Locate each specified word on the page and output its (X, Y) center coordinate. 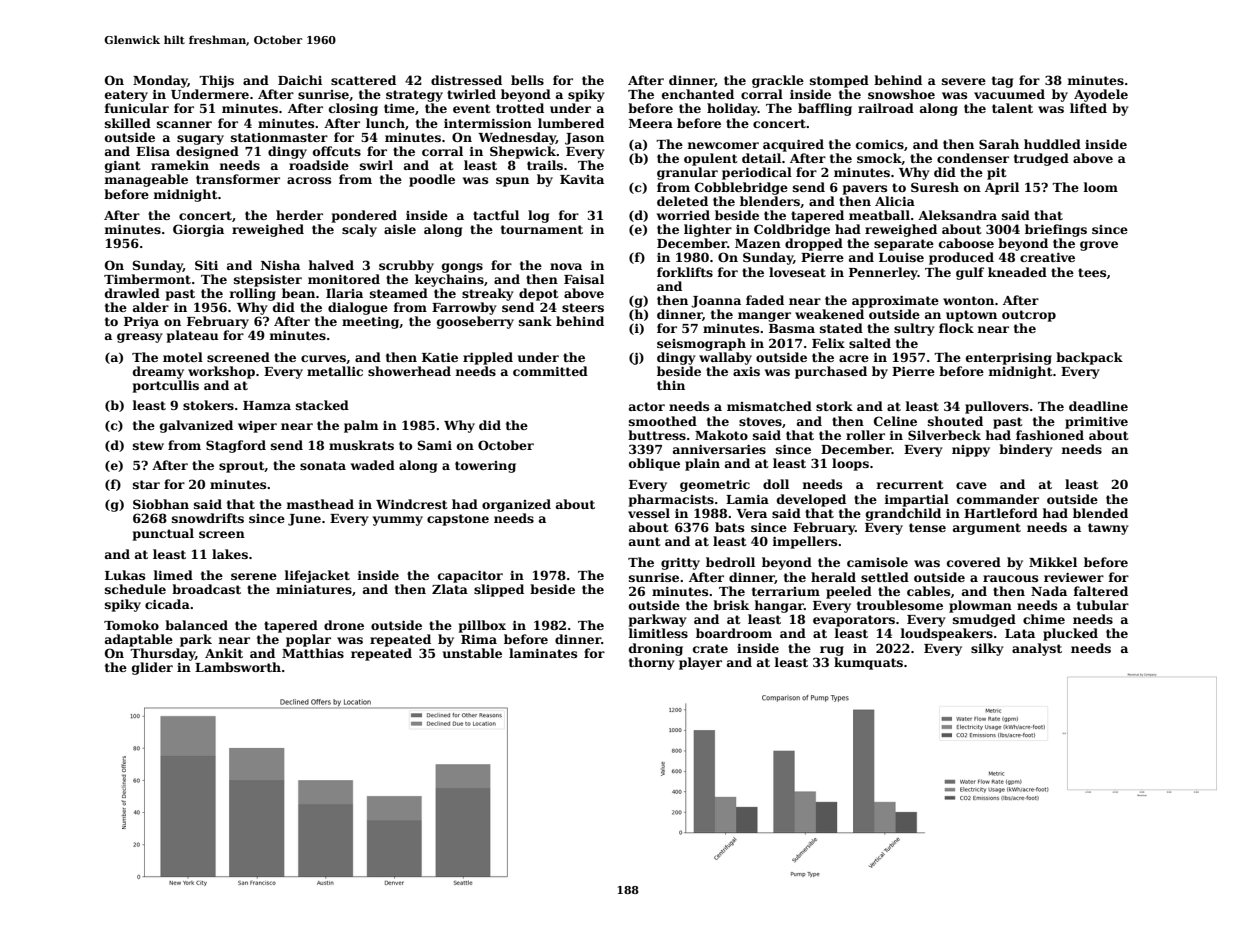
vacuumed (1009, 94)
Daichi (300, 80)
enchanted (698, 94)
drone (344, 625)
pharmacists (671, 500)
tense (927, 527)
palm (361, 426)
